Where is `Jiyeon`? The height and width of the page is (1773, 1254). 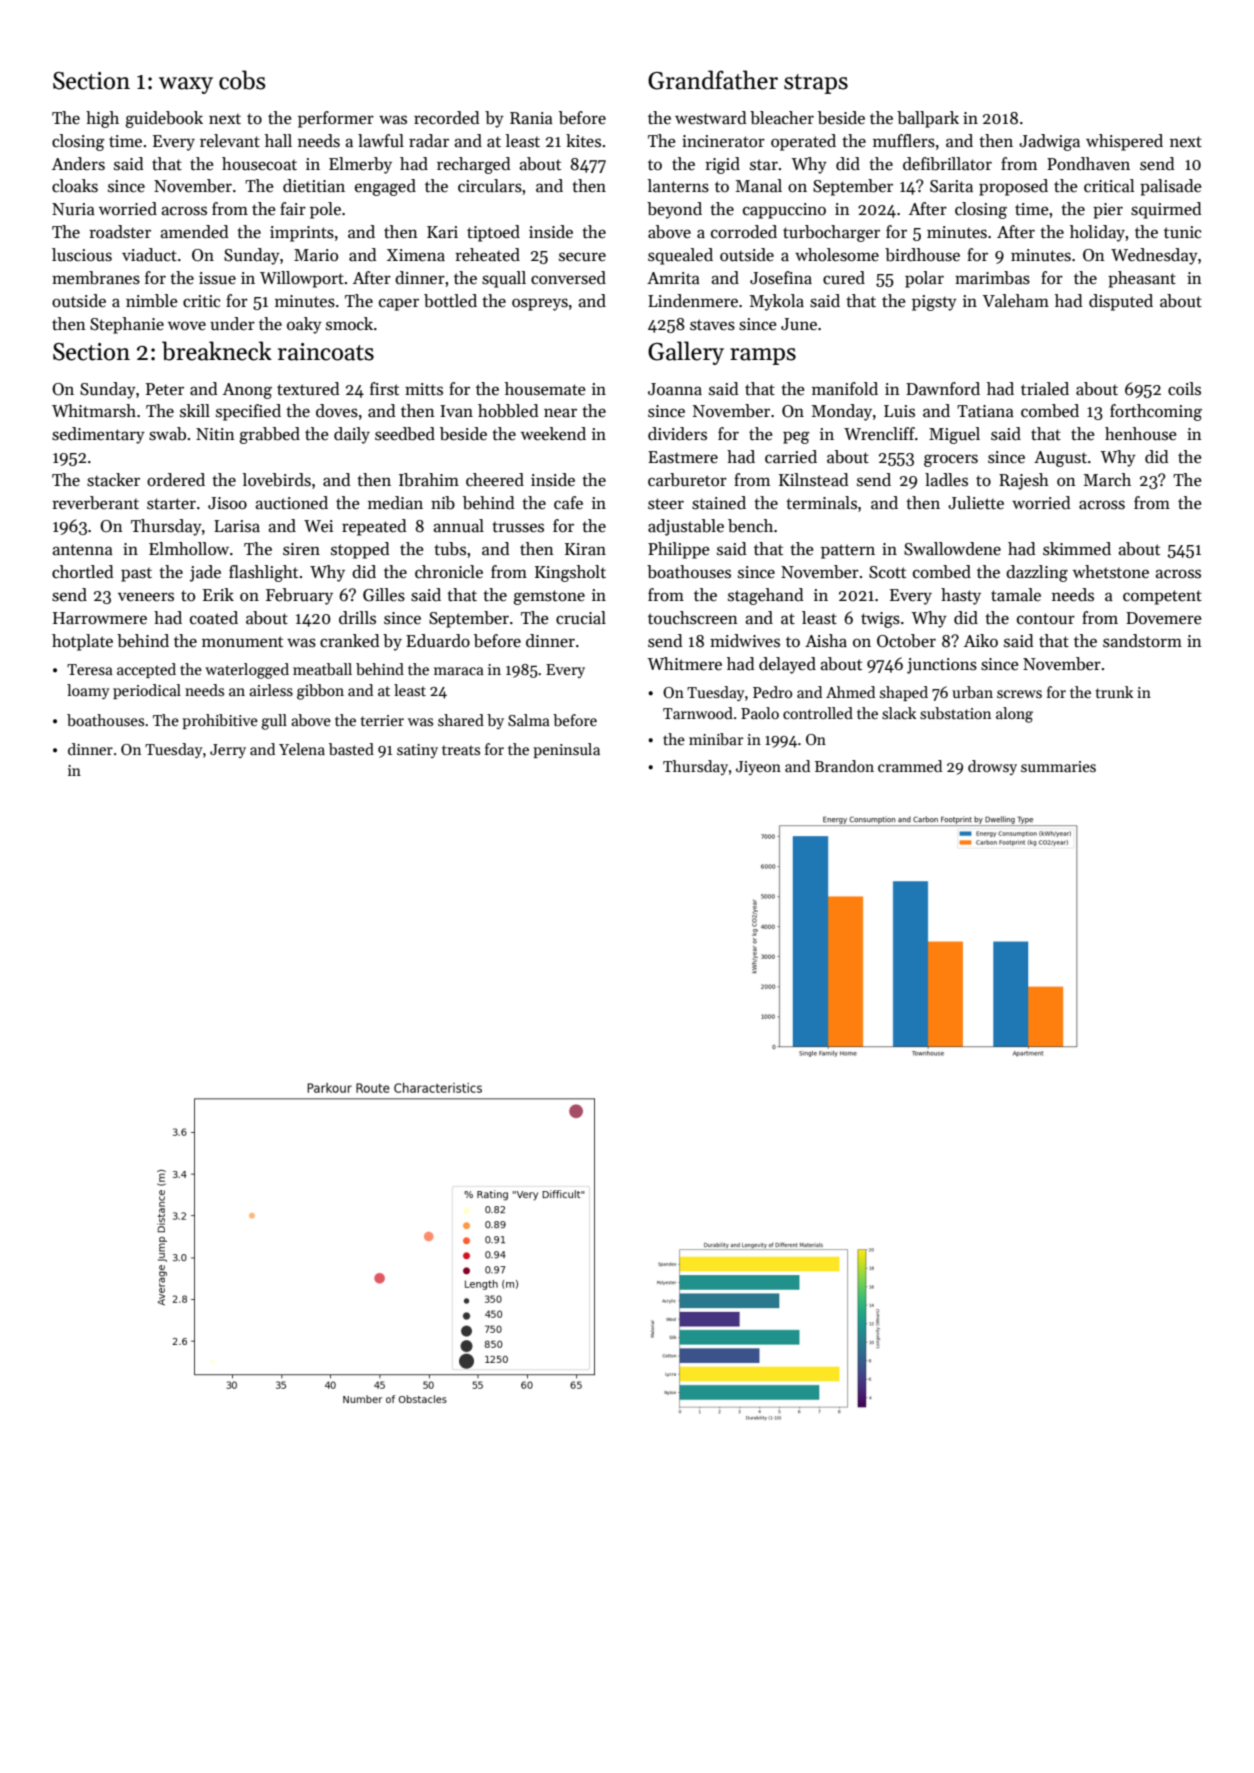
Jiyeon is located at coordinates (758, 768).
